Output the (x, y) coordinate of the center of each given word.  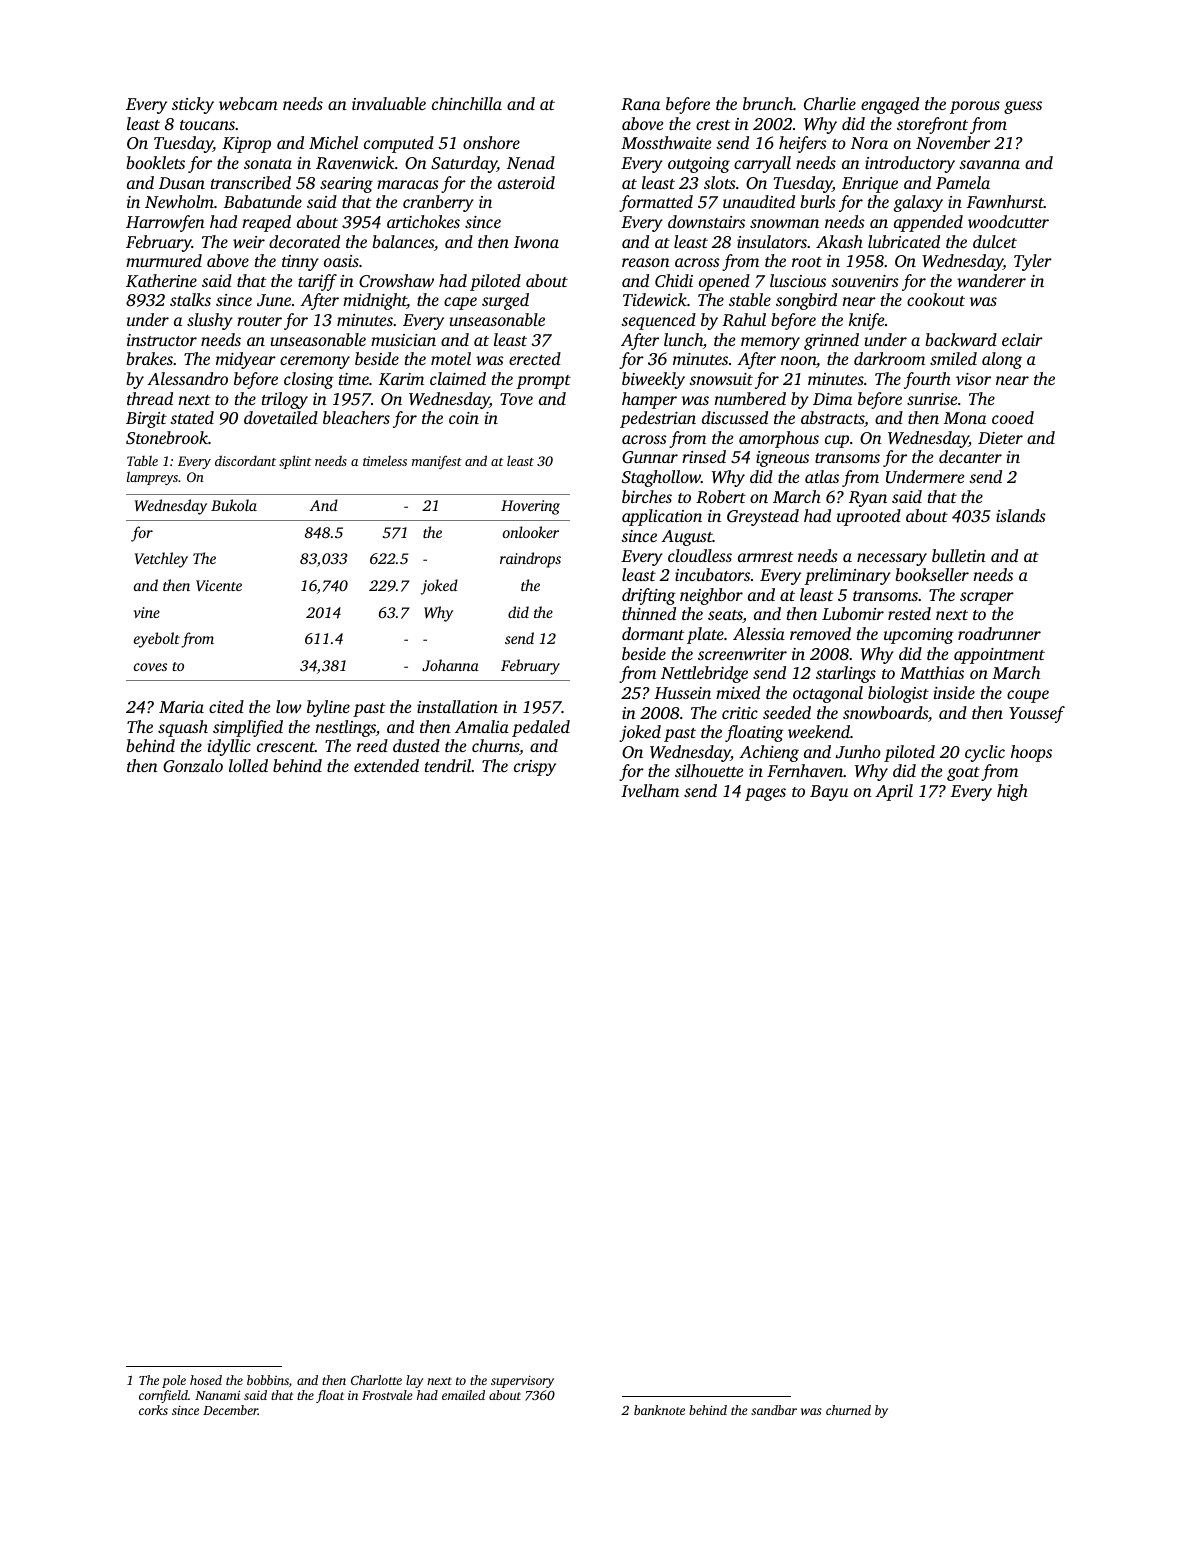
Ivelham (650, 790)
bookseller (932, 574)
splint (295, 462)
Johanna (450, 665)
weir (249, 242)
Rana (640, 104)
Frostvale (387, 1395)
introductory (910, 164)
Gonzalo (193, 766)
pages (765, 794)
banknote (659, 1410)
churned (848, 1410)
